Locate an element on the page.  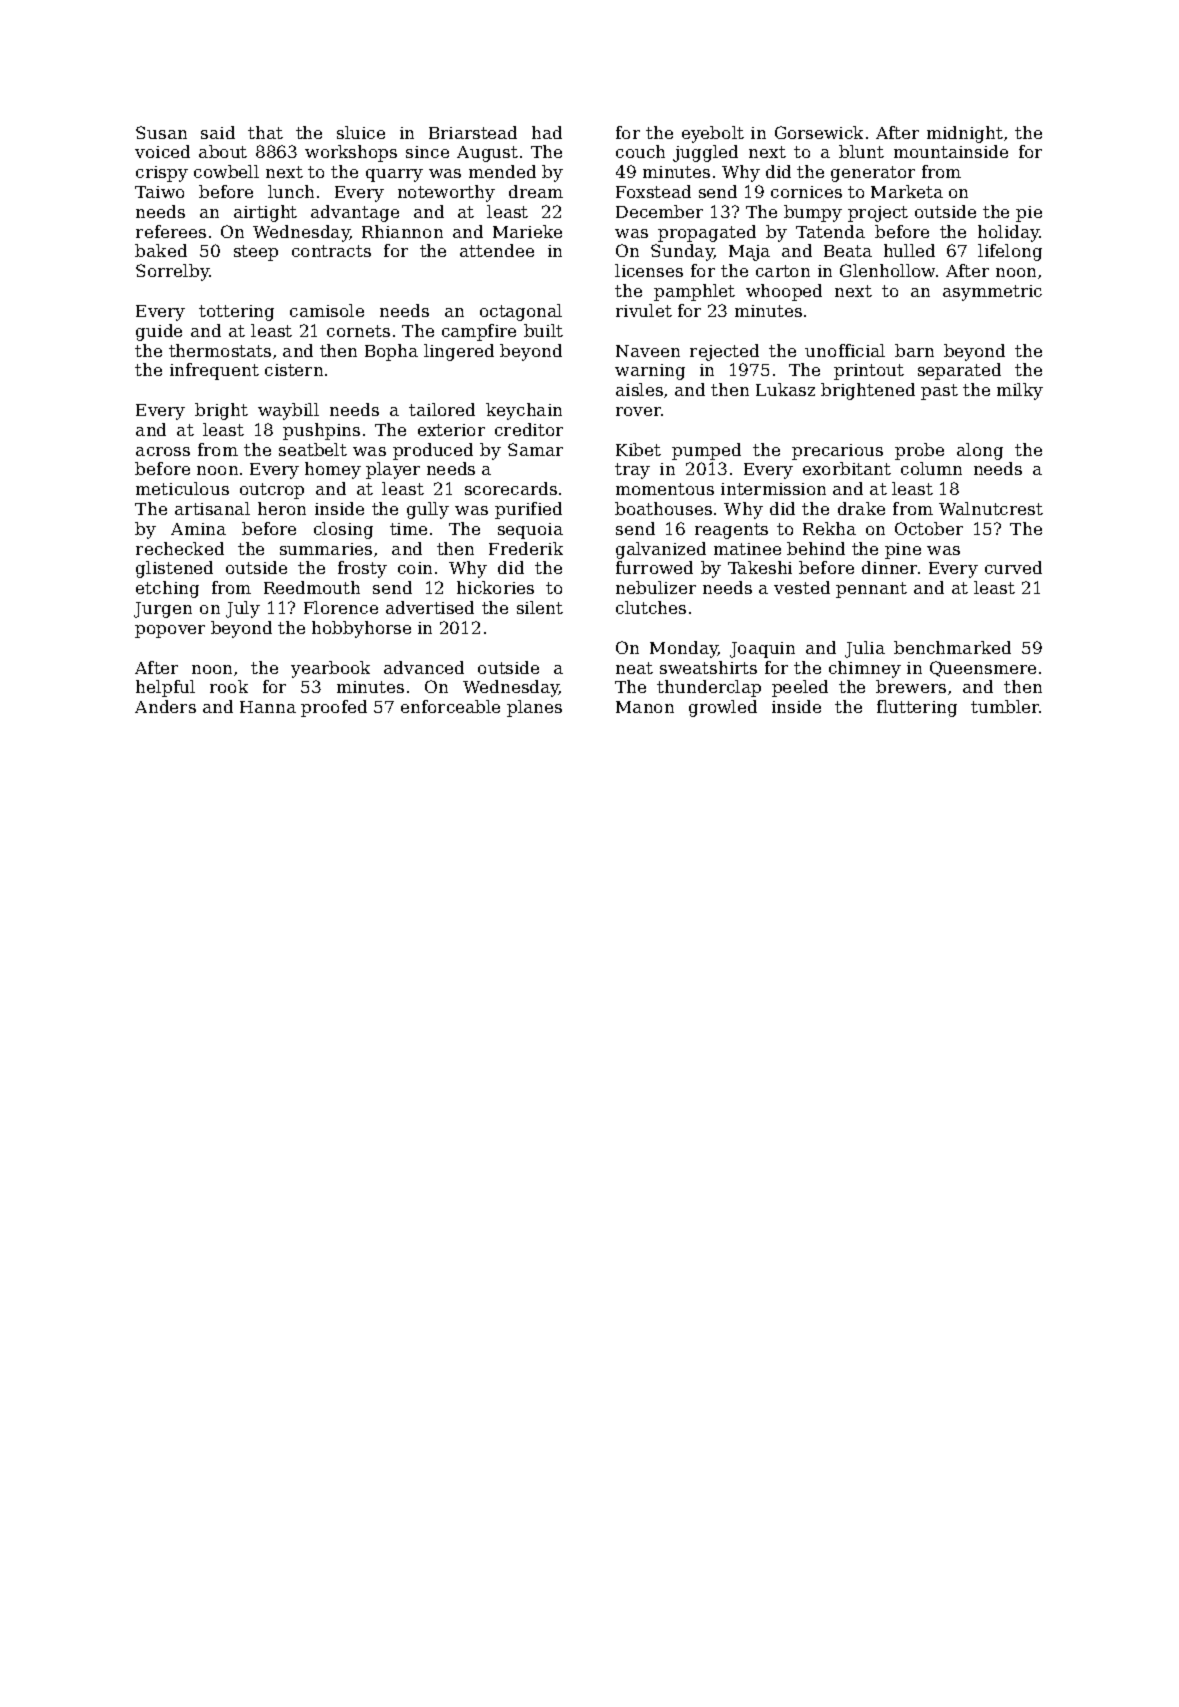
across is located at coordinates (163, 451).
